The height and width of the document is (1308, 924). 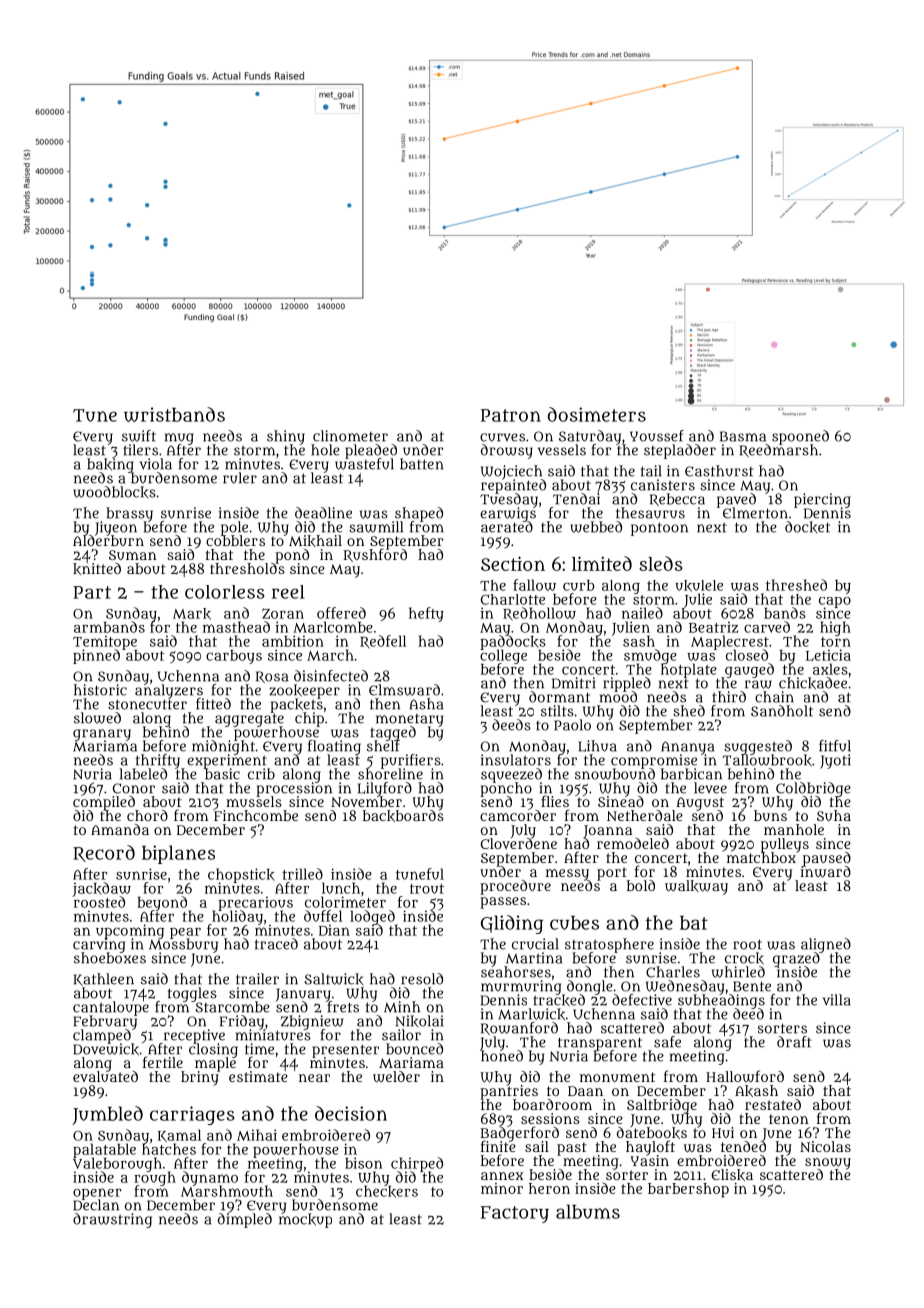 I want to click on Kathleen, so click(x=104, y=979).
